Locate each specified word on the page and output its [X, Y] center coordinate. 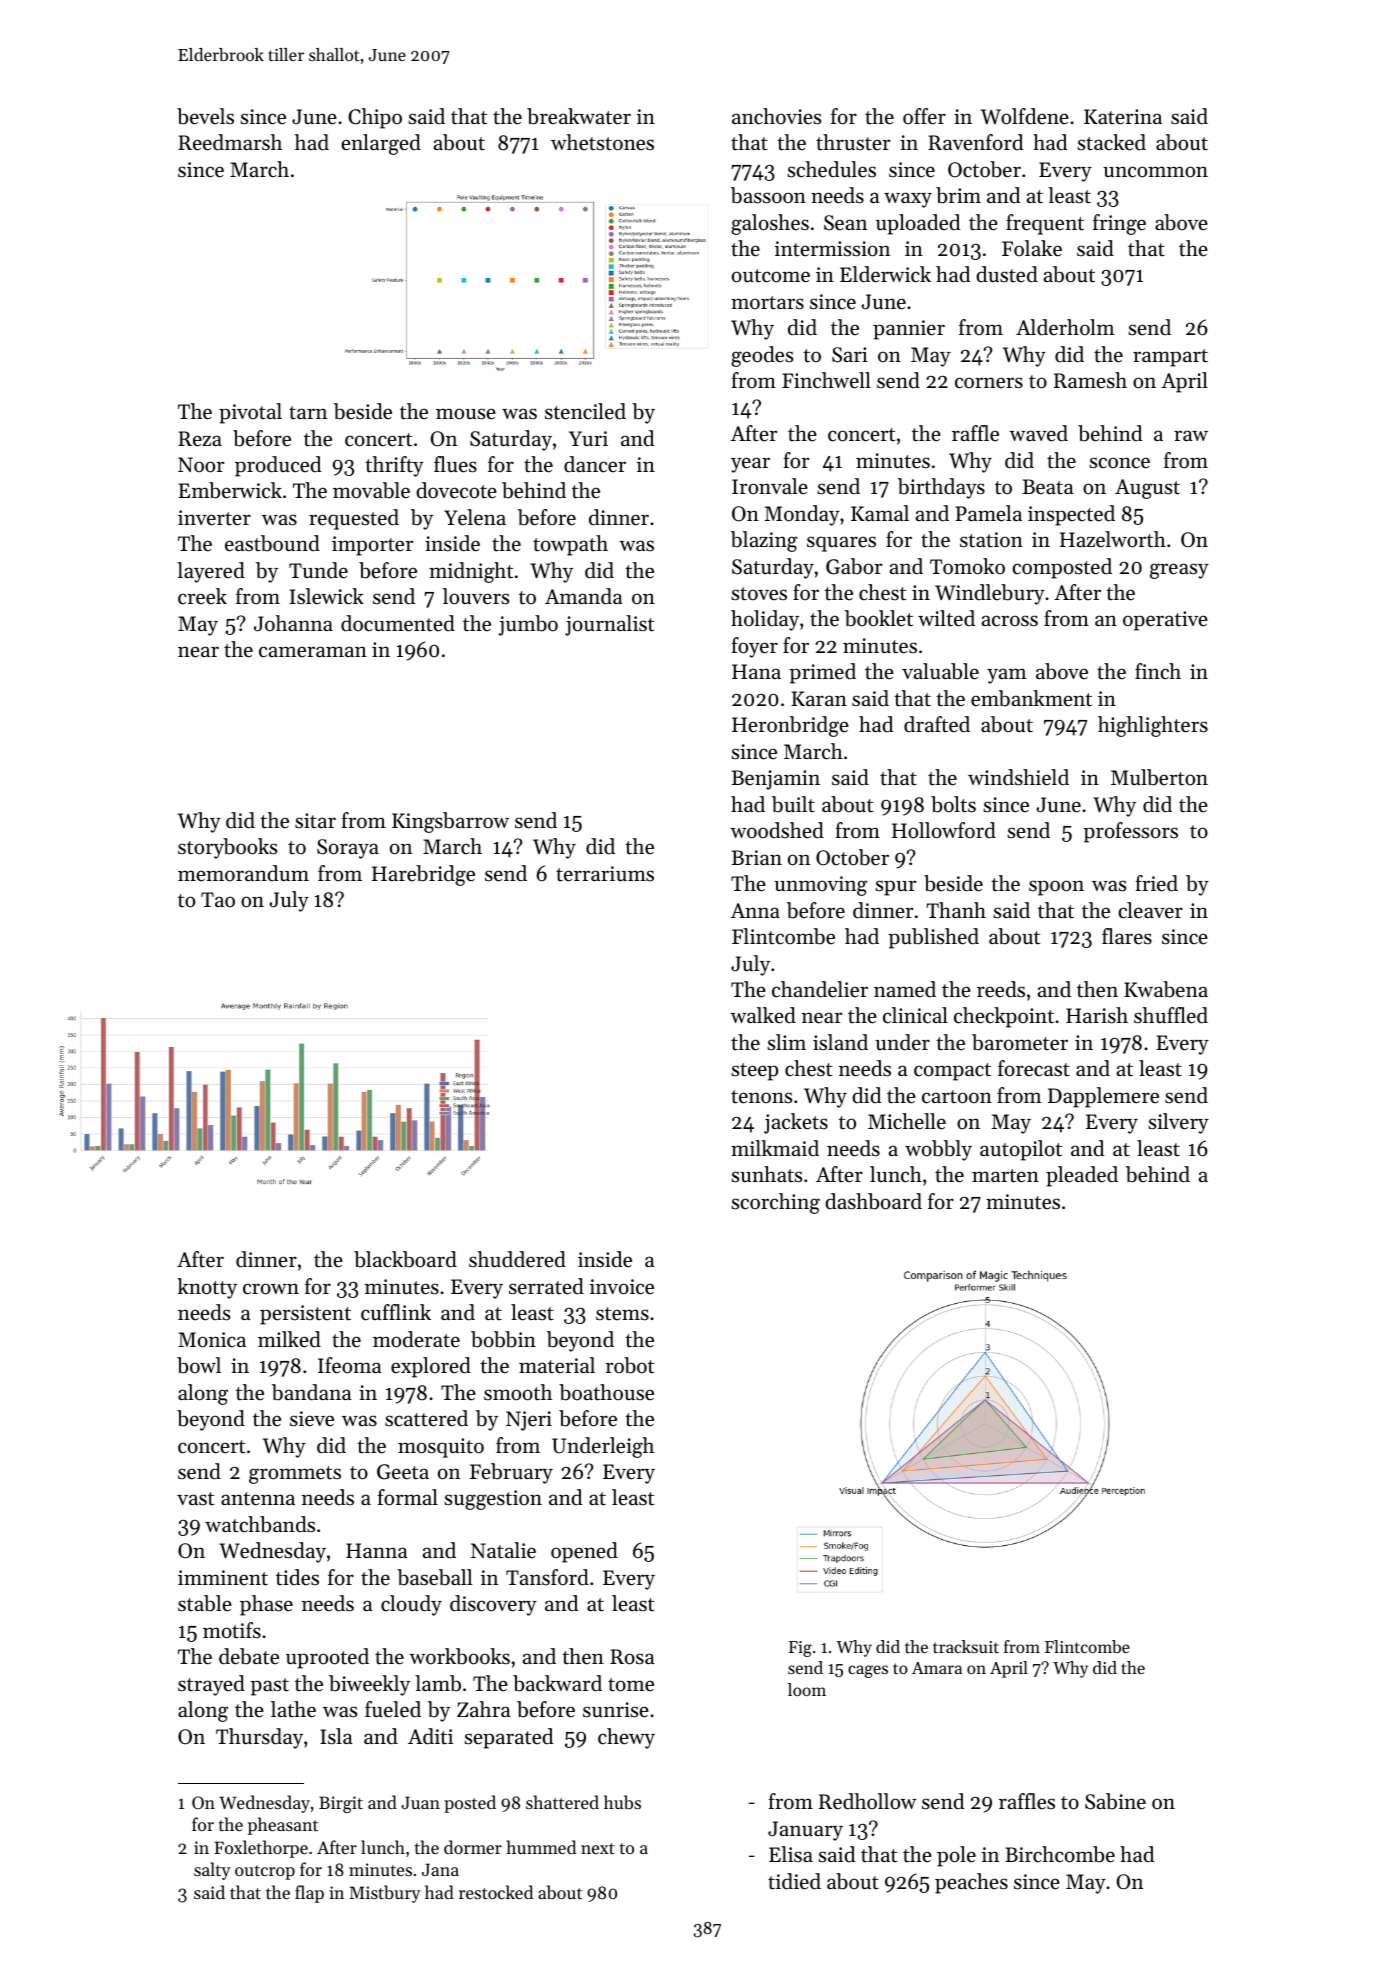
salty [212, 1871]
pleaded [1082, 1176]
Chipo [375, 118]
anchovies [776, 116]
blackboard [405, 1259]
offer [924, 116]
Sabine [1115, 1801]
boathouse [606, 1392]
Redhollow [867, 1801]
